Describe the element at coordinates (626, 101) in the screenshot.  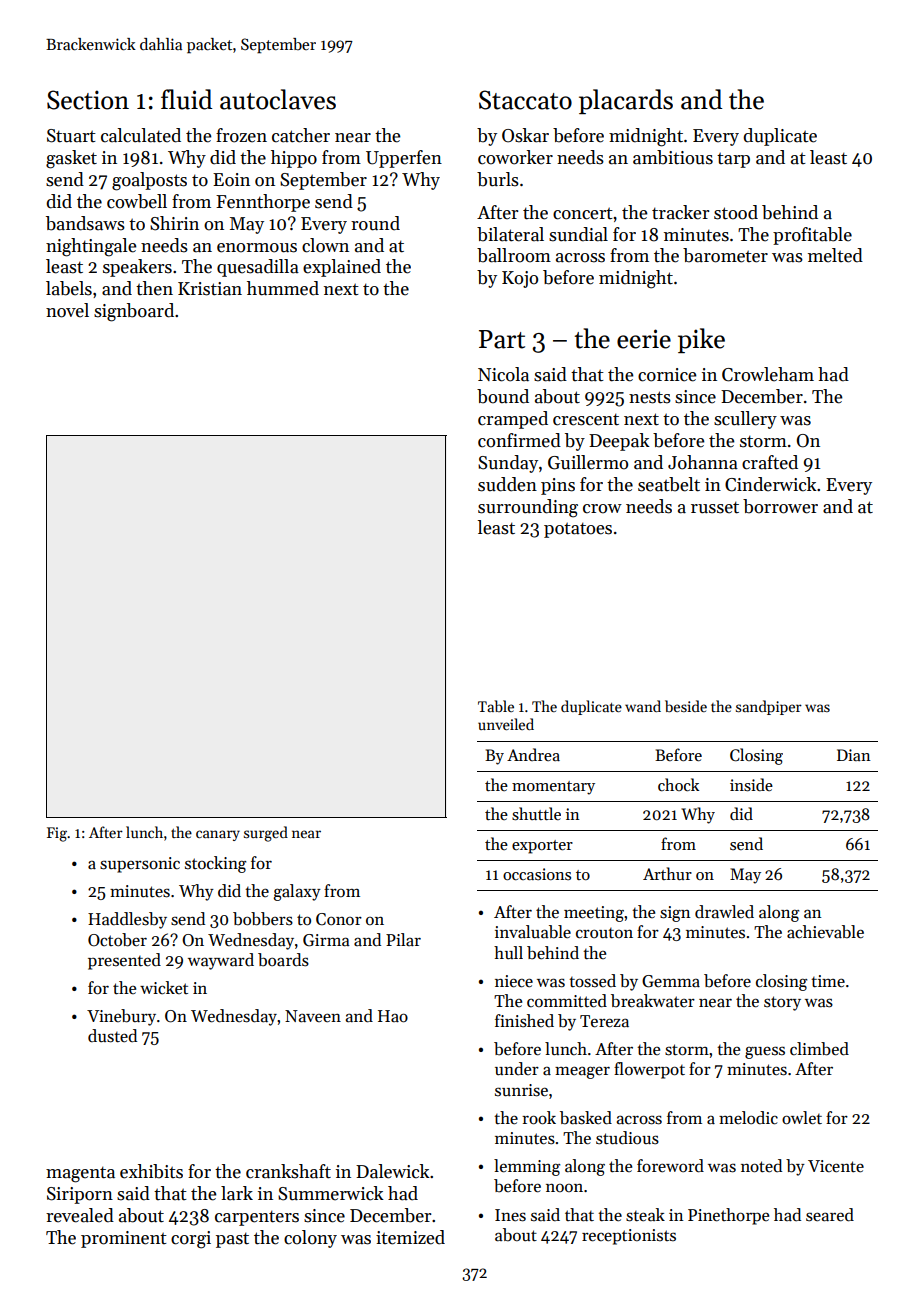
I see `placards` at that location.
